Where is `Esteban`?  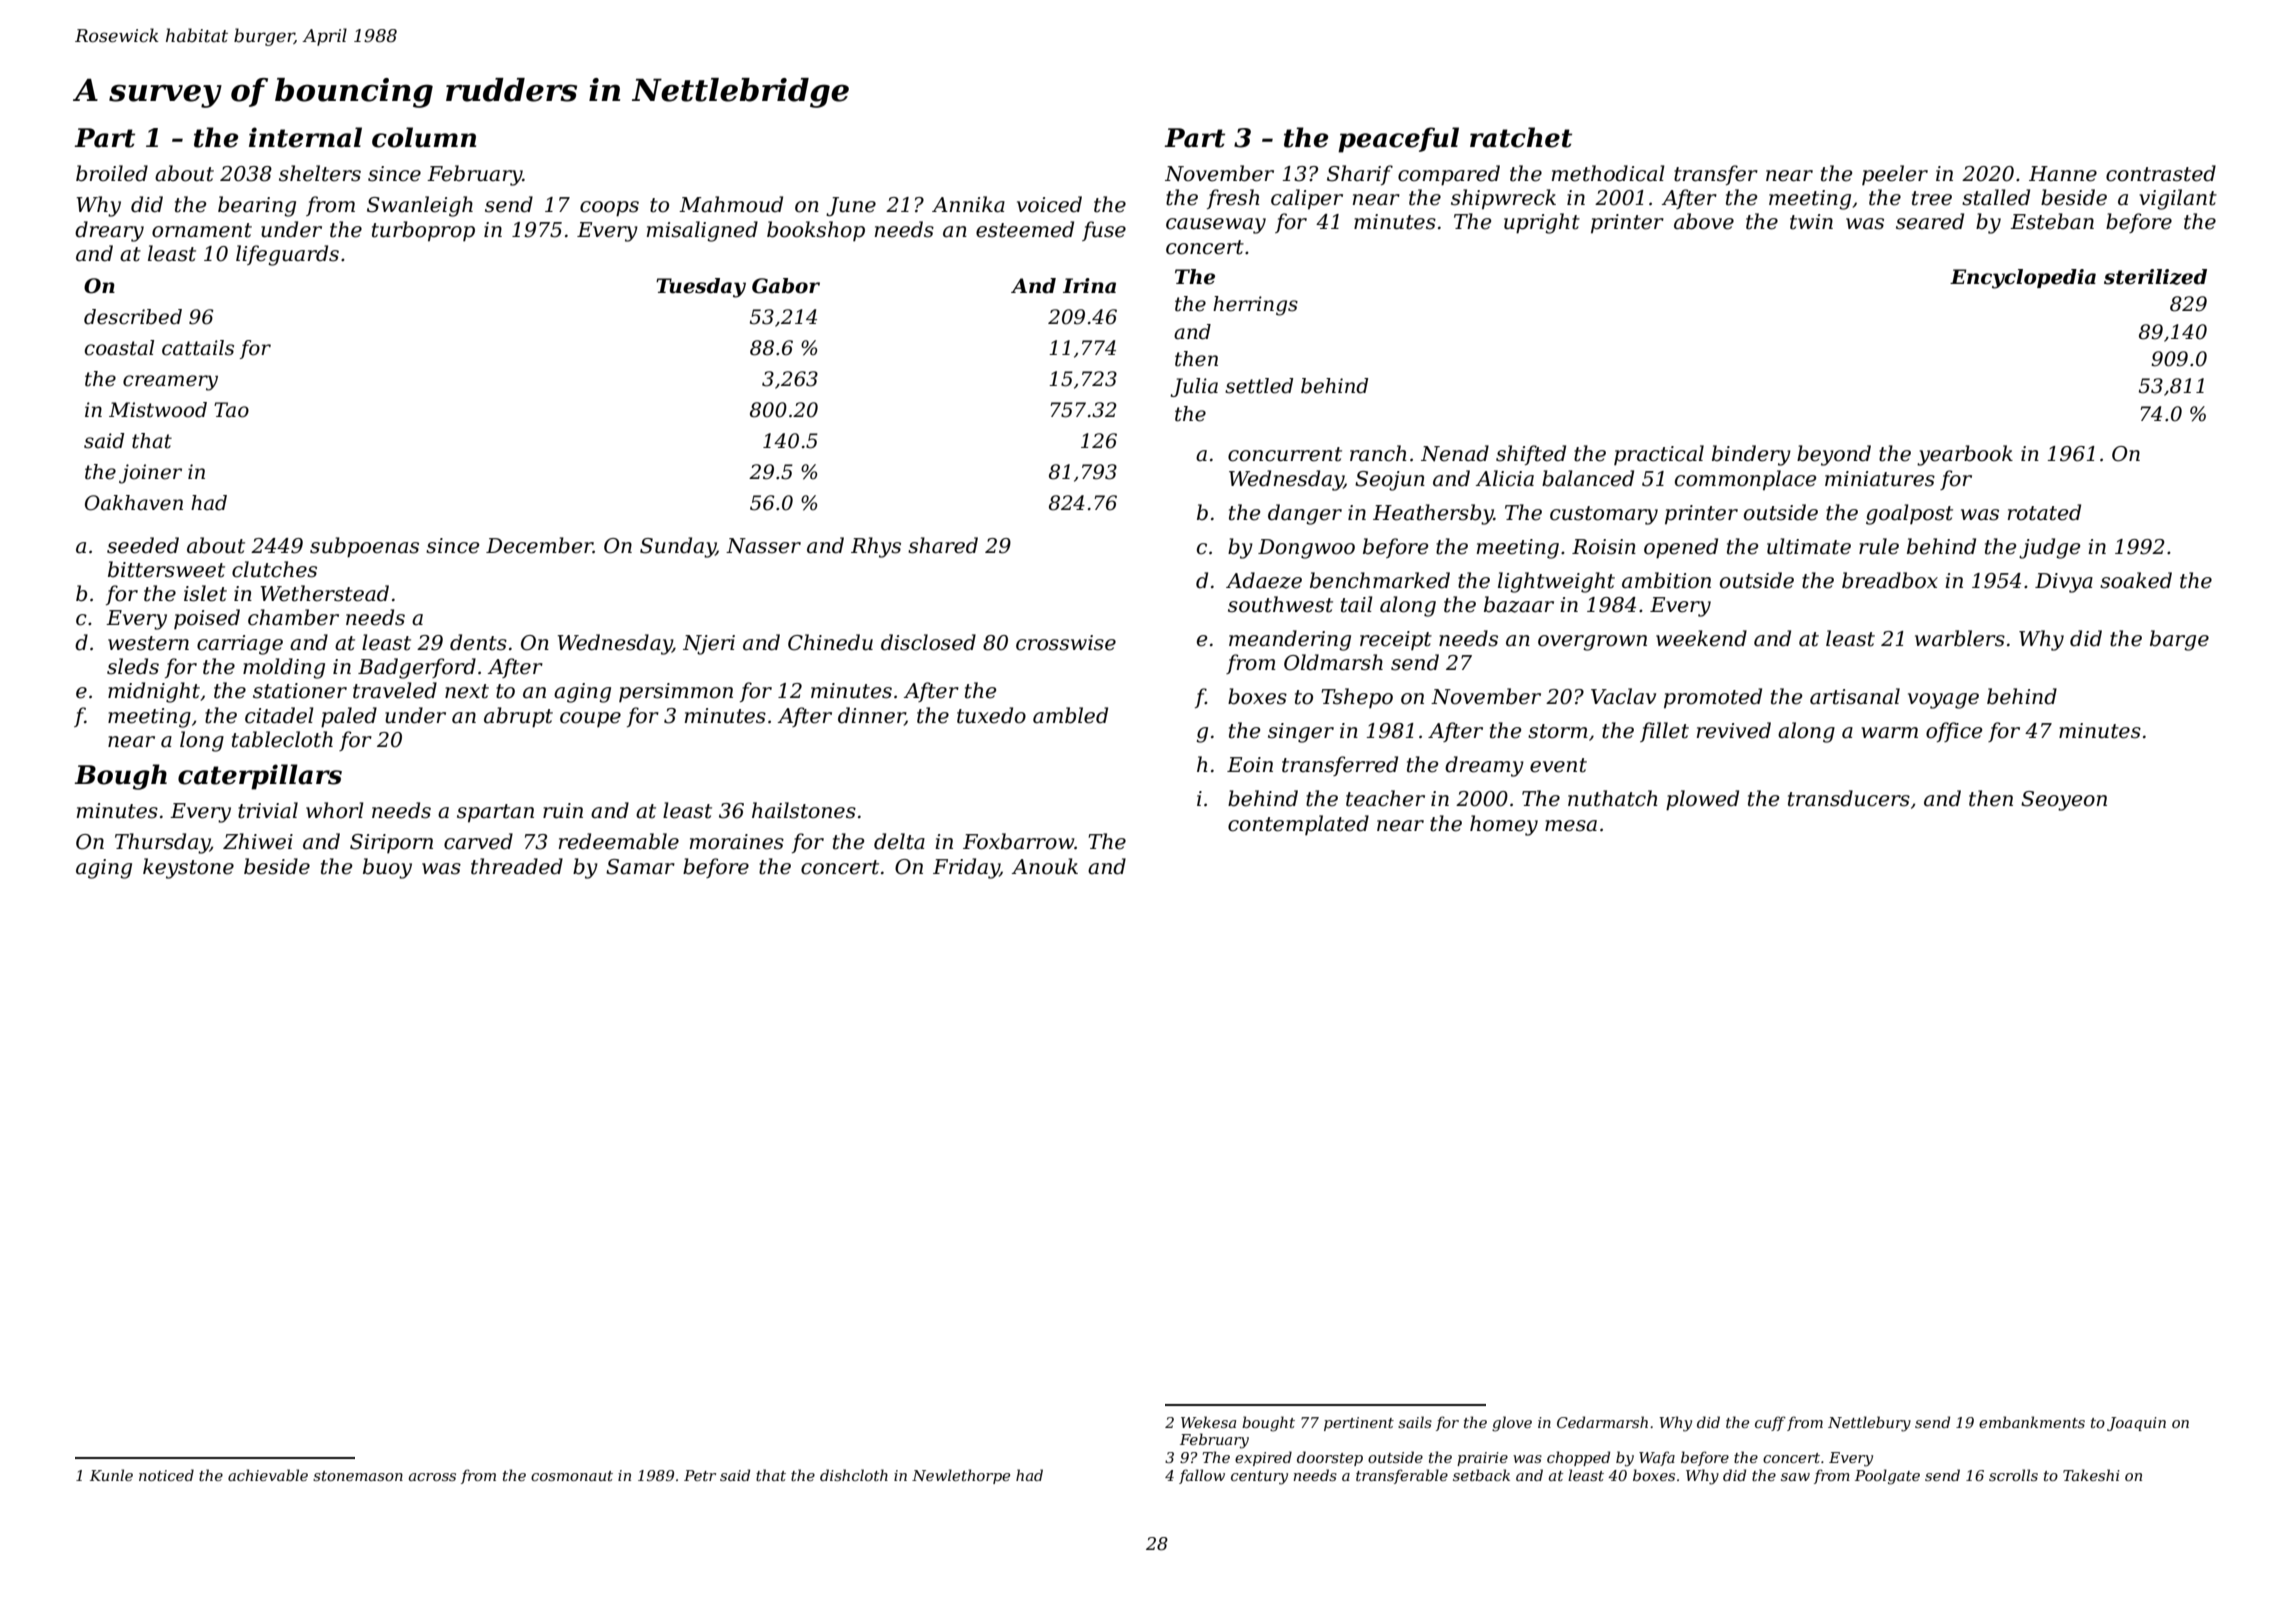
Esteban is located at coordinates (2052, 221).
